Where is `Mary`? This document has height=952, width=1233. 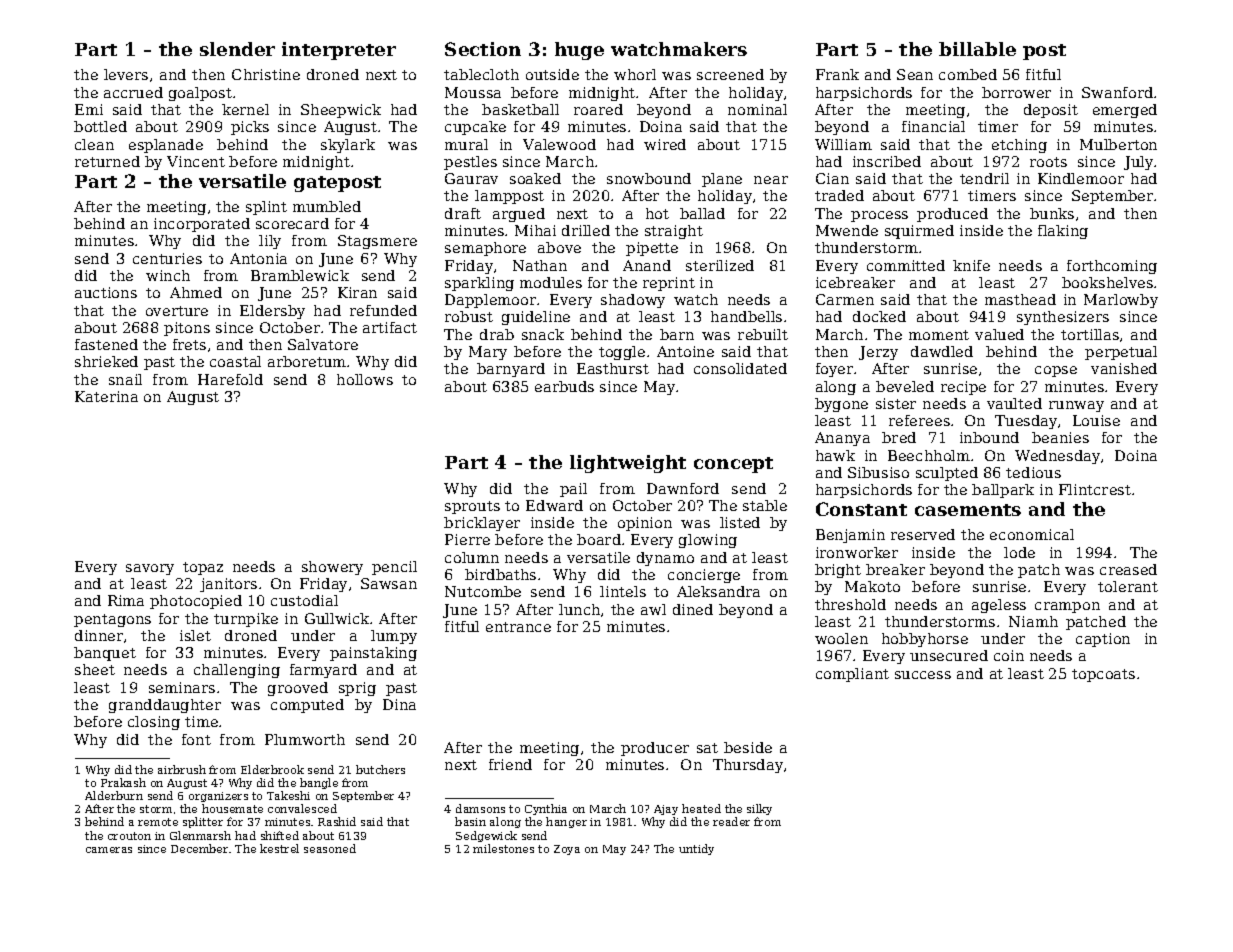
Mary is located at coordinates (488, 353).
